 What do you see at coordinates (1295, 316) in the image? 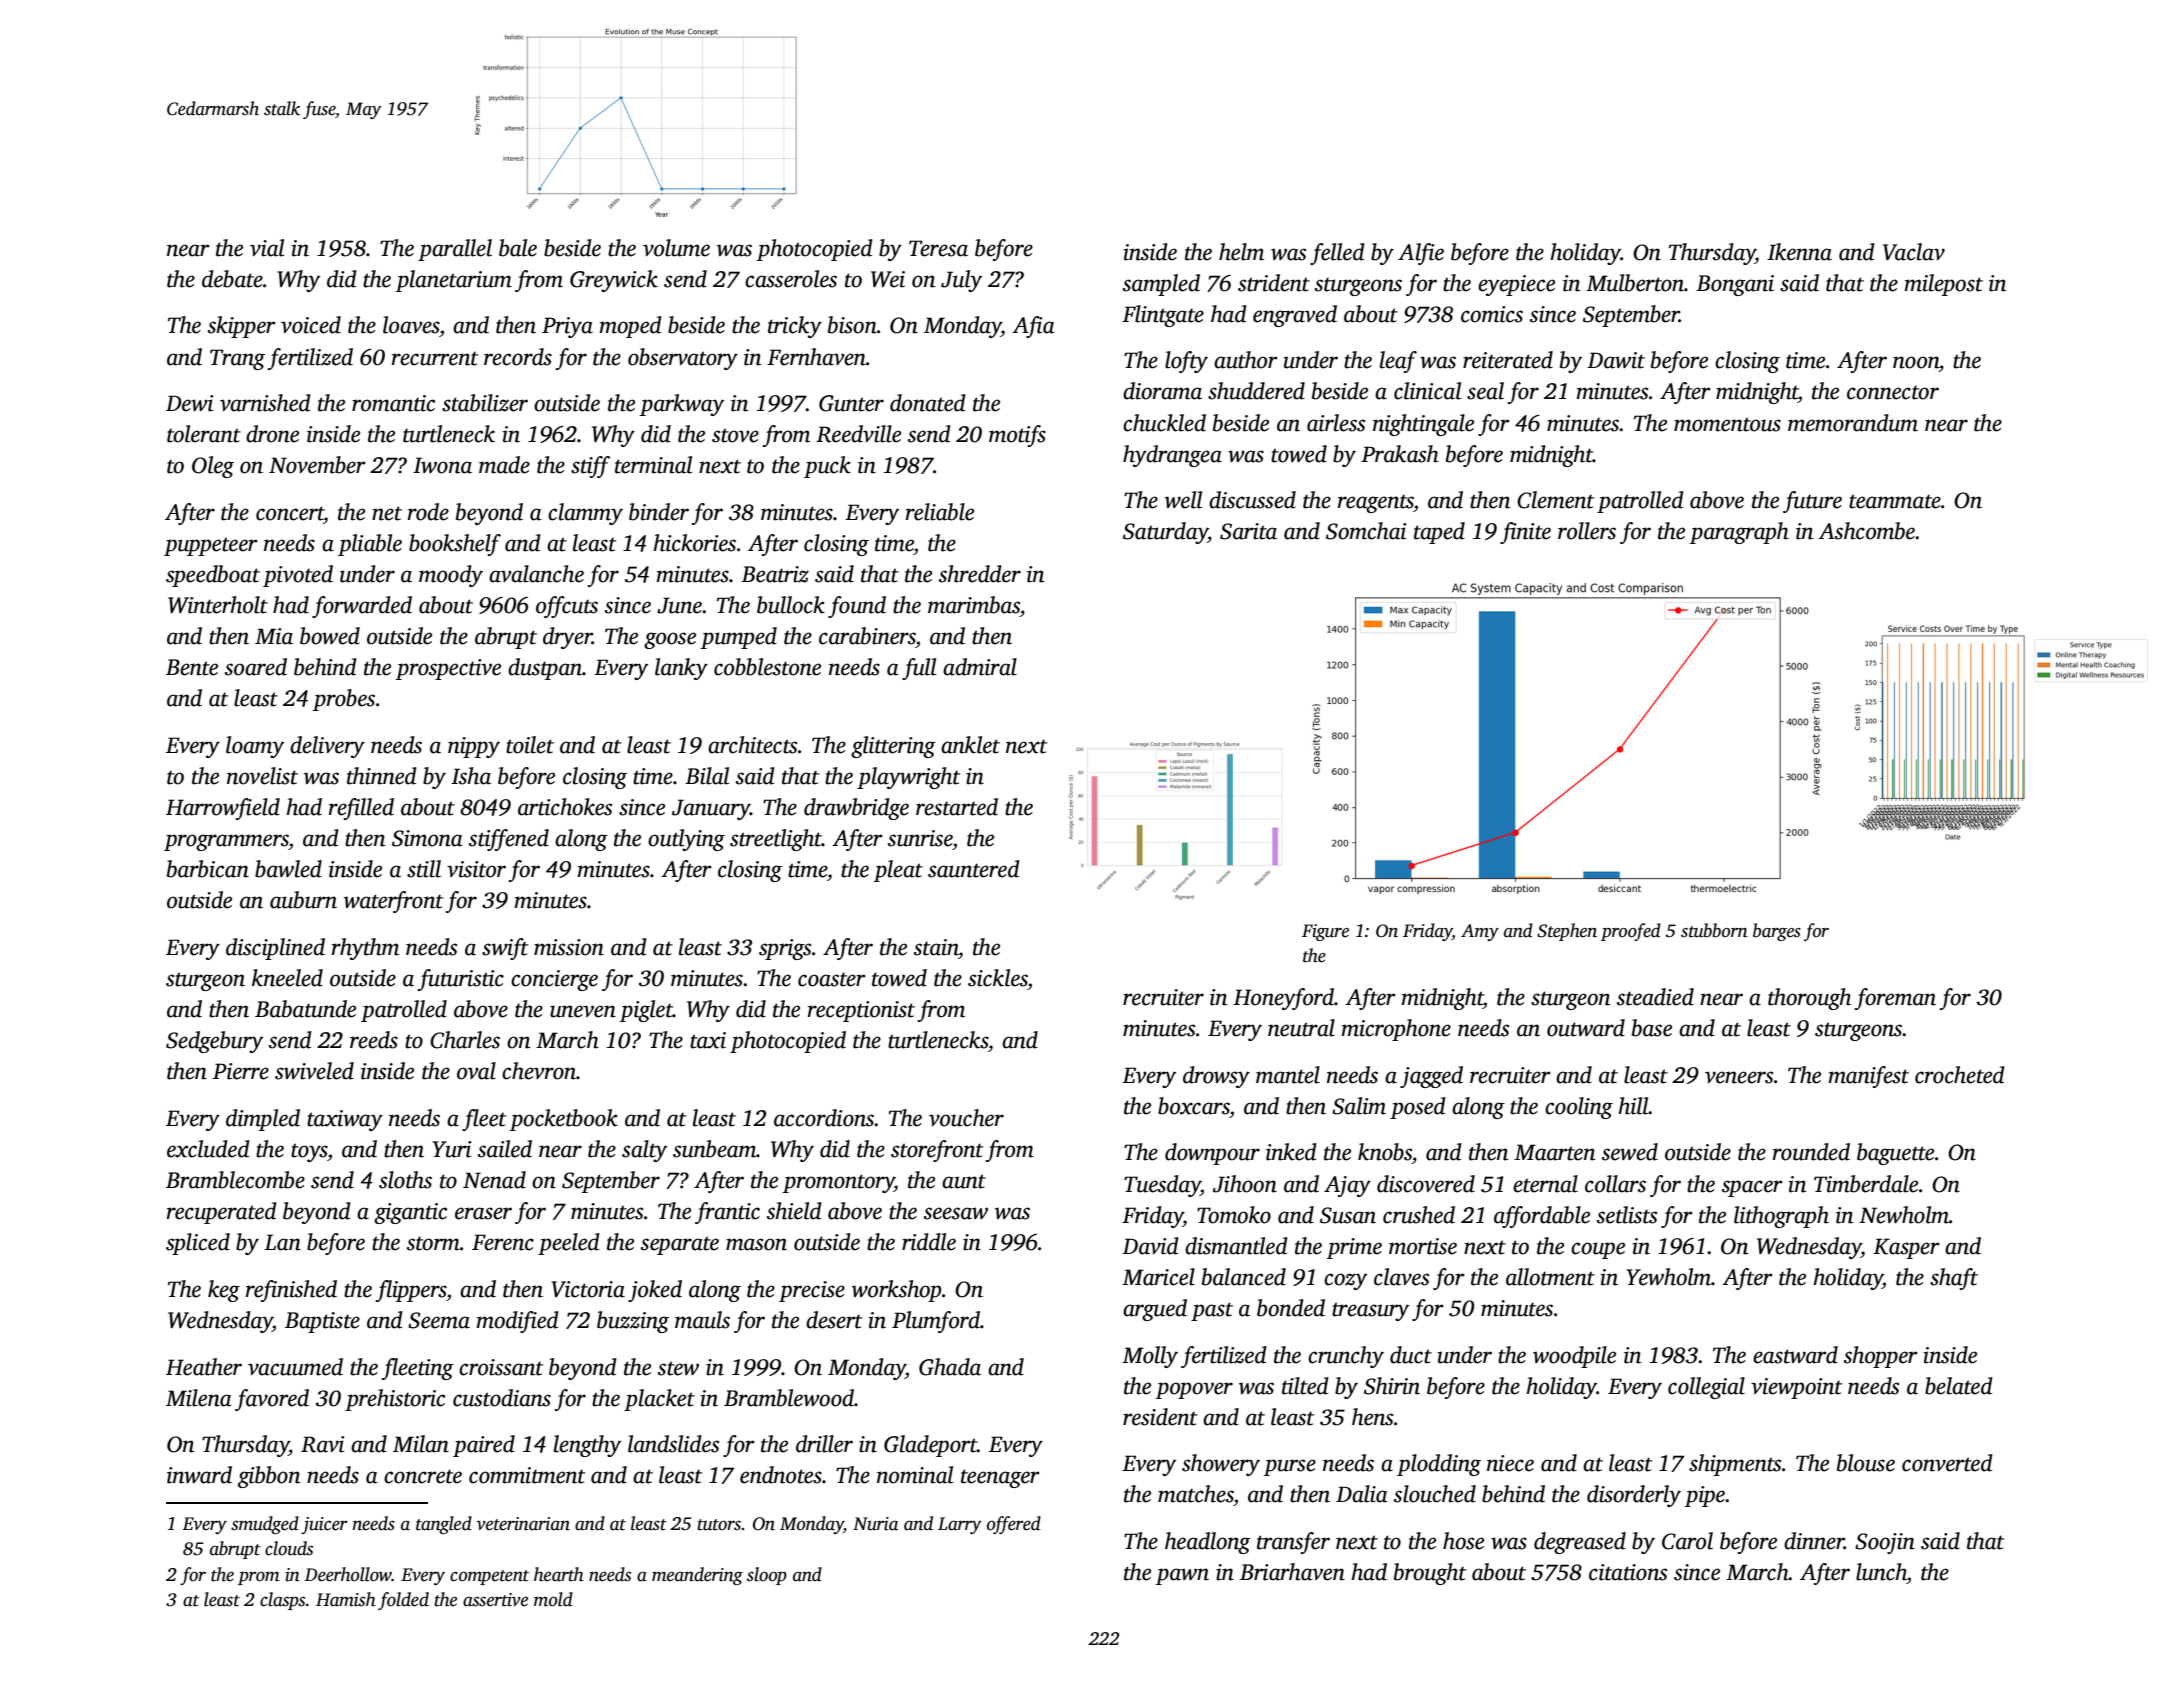
I see `engraved` at bounding box center [1295, 316].
